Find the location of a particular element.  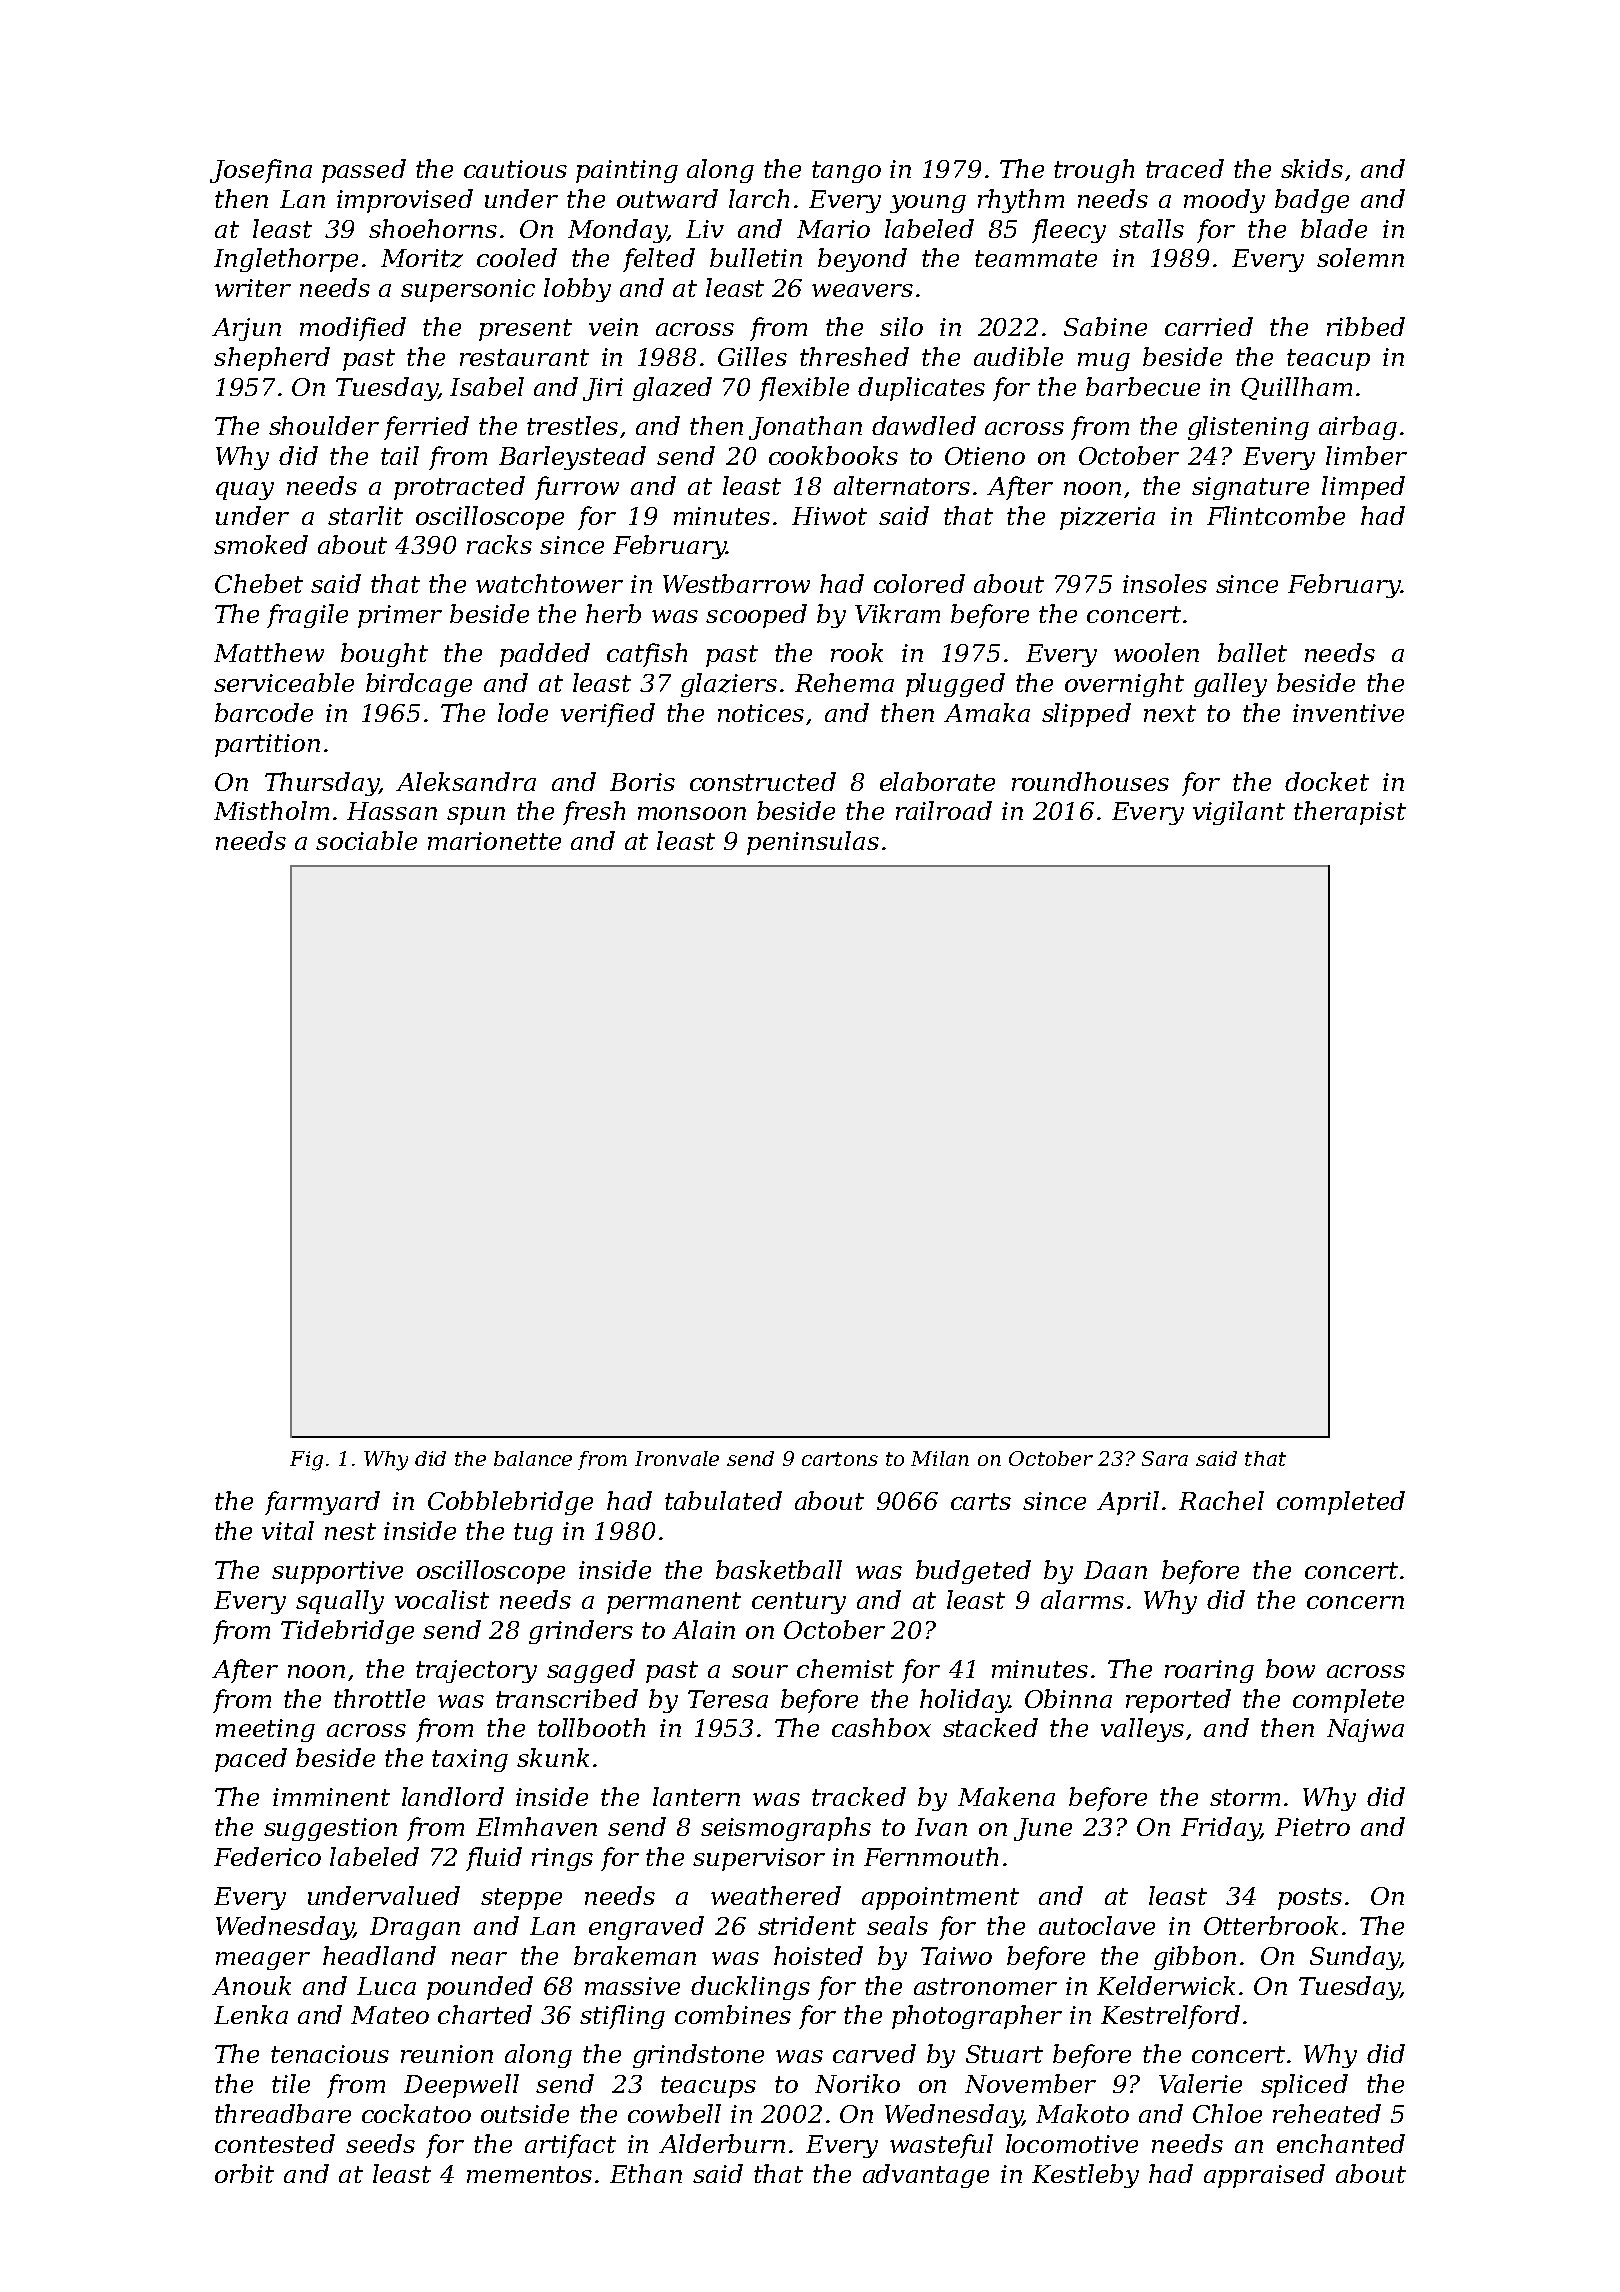

vigilant is located at coordinates (1239, 813).
